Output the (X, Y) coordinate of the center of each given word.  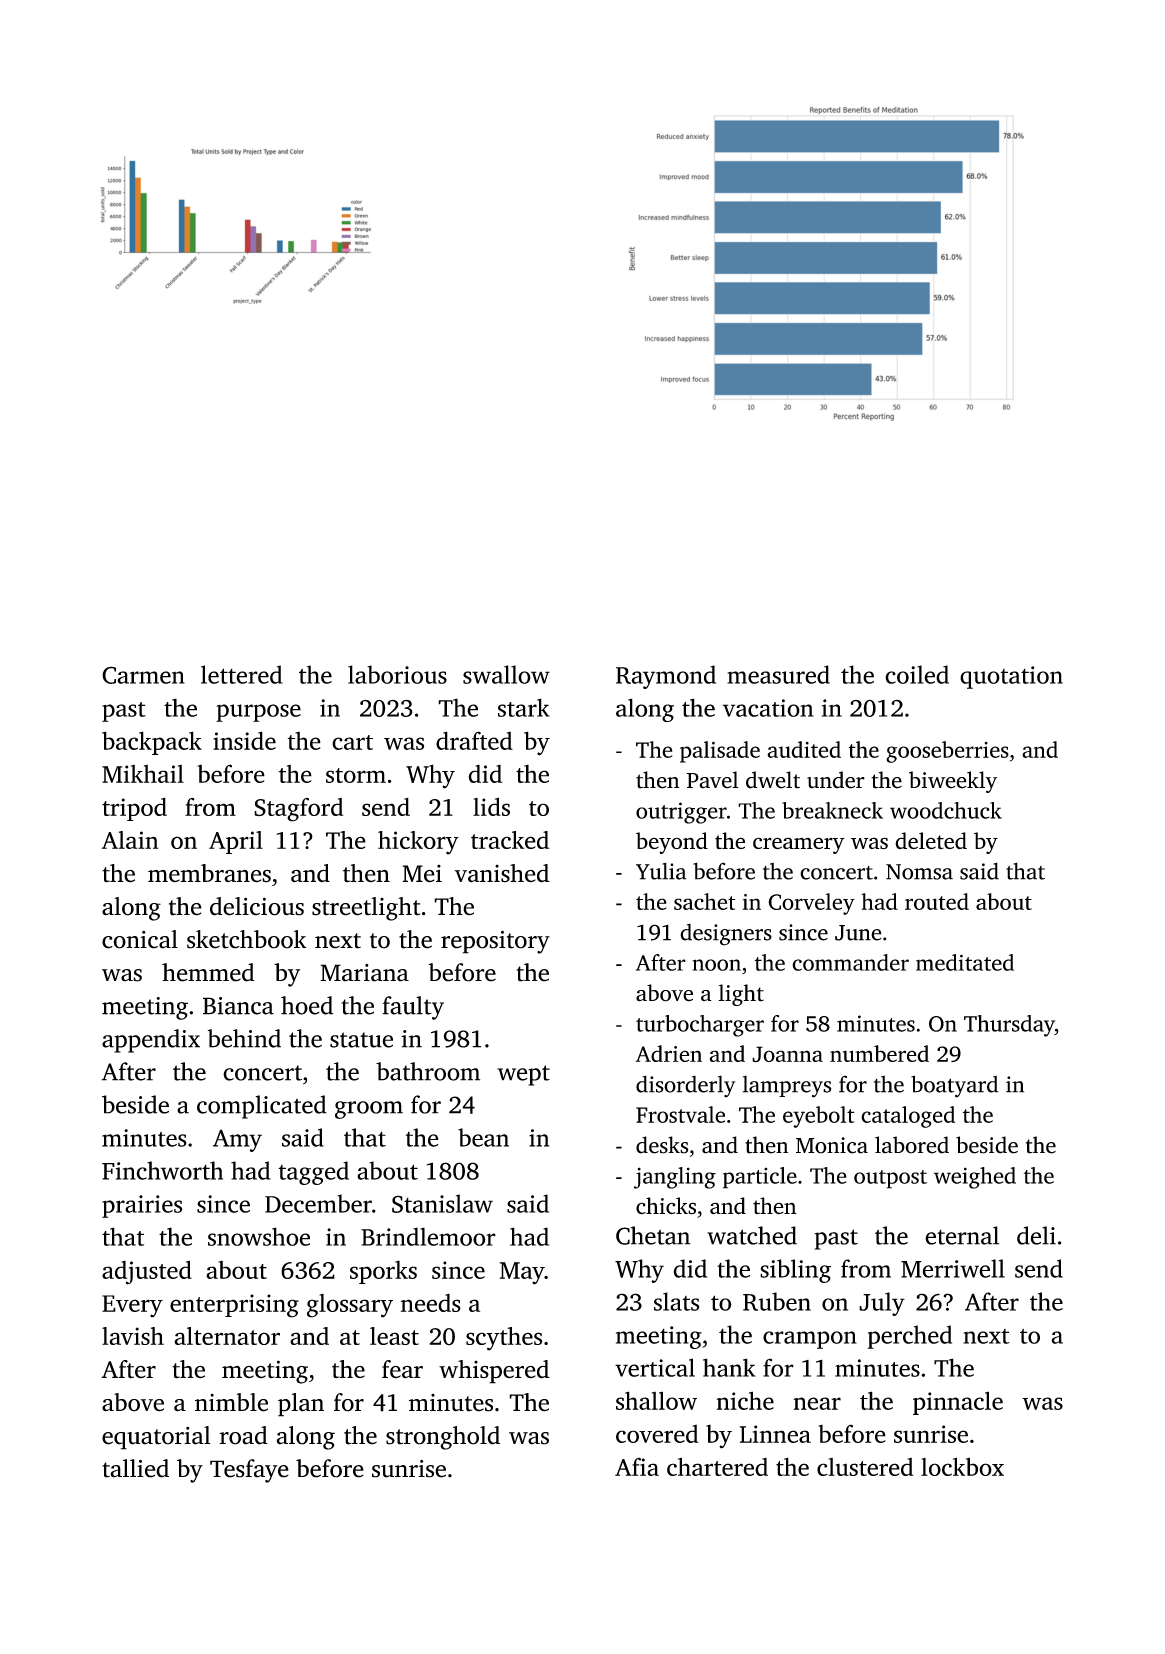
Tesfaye (249, 1471)
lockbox (962, 1466)
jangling (675, 1178)
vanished (502, 873)
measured (778, 674)
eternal (962, 1235)
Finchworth (162, 1170)
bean (483, 1137)
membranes (209, 873)
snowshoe (259, 1236)
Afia (637, 1467)
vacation (768, 708)
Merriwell (953, 1268)
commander (850, 962)
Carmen (143, 675)
